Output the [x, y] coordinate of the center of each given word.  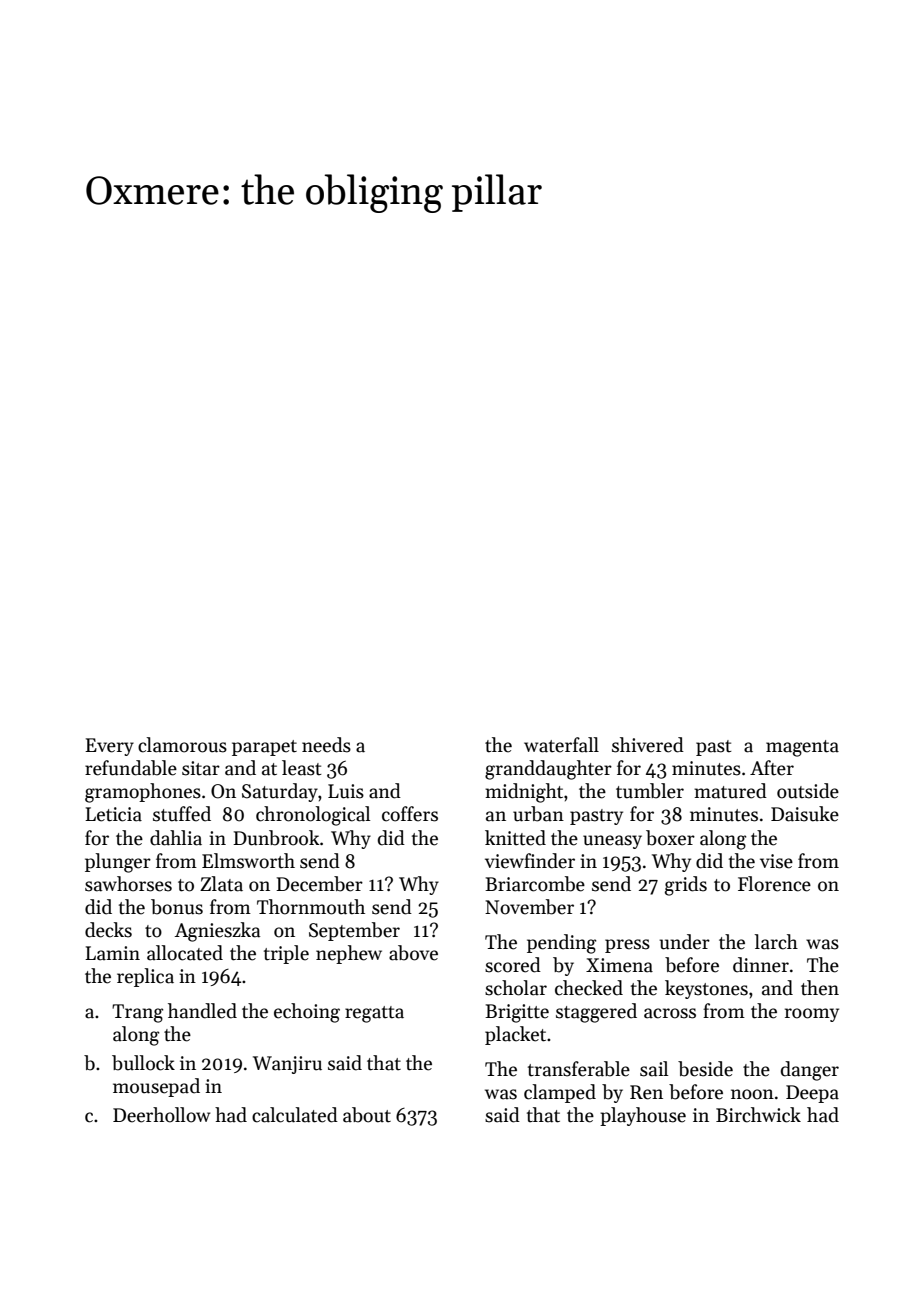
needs [326, 745]
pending [561, 944]
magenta [802, 748]
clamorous [182, 745]
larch [776, 942]
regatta [374, 1014]
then [820, 988]
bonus [177, 907]
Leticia [113, 814]
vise [776, 861]
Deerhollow [162, 1115]
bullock [143, 1063]
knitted [515, 838]
